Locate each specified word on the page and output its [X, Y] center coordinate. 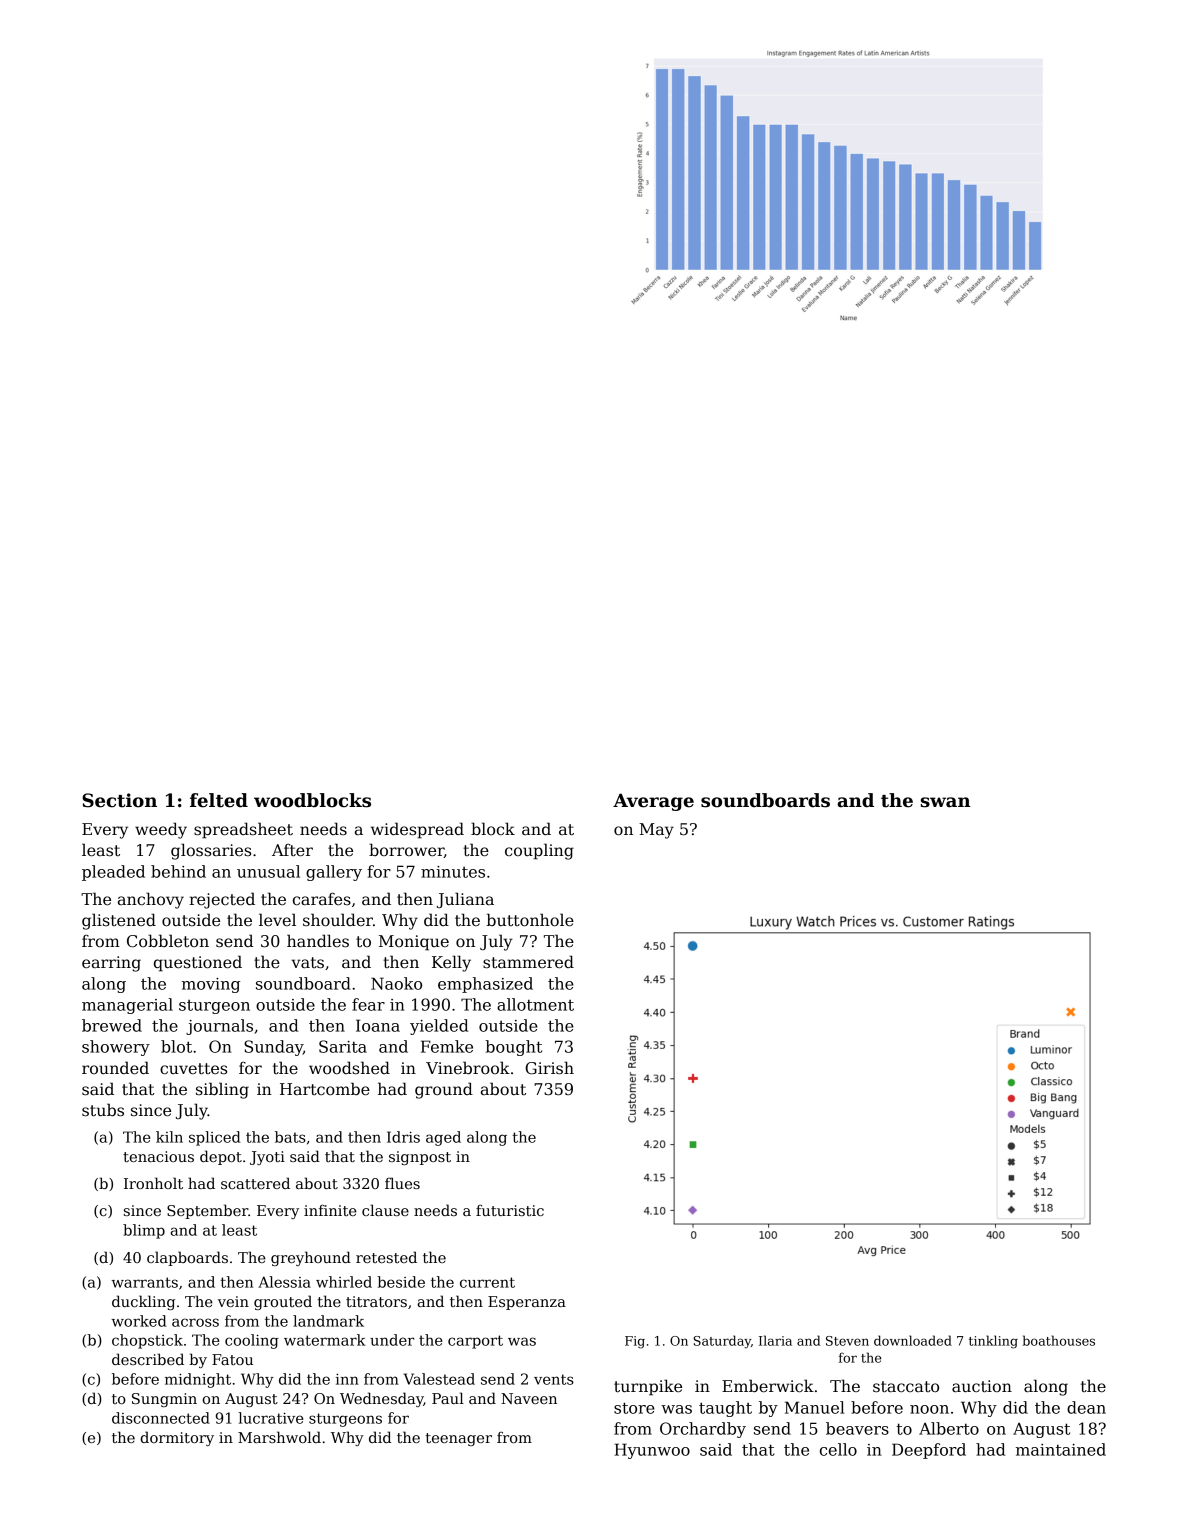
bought [513, 1048]
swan [946, 802]
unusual [268, 871]
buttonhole [530, 920]
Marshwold [279, 1437]
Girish [549, 1068]
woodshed [349, 1067]
